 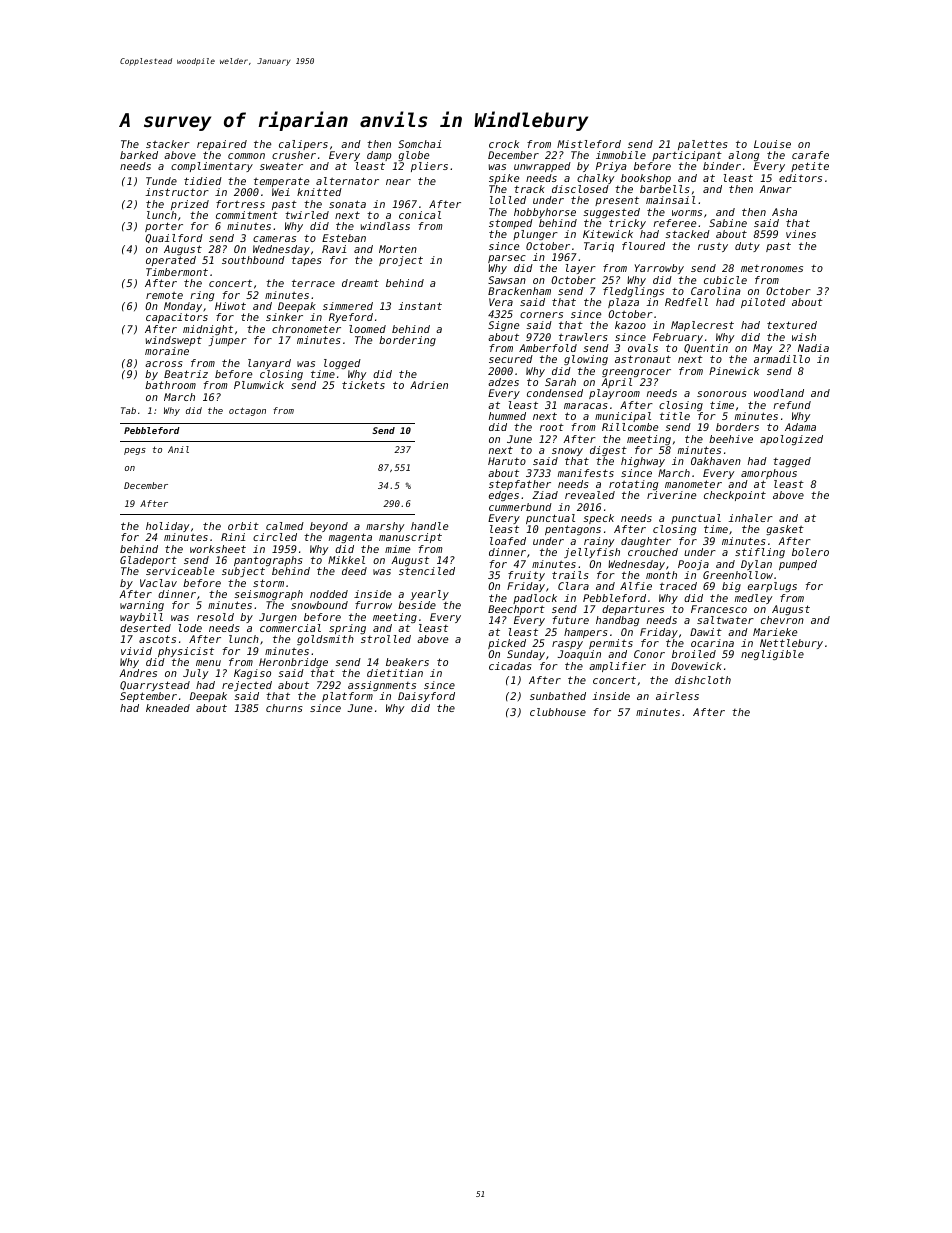 I want to click on Timbermont, so click(x=177, y=272).
